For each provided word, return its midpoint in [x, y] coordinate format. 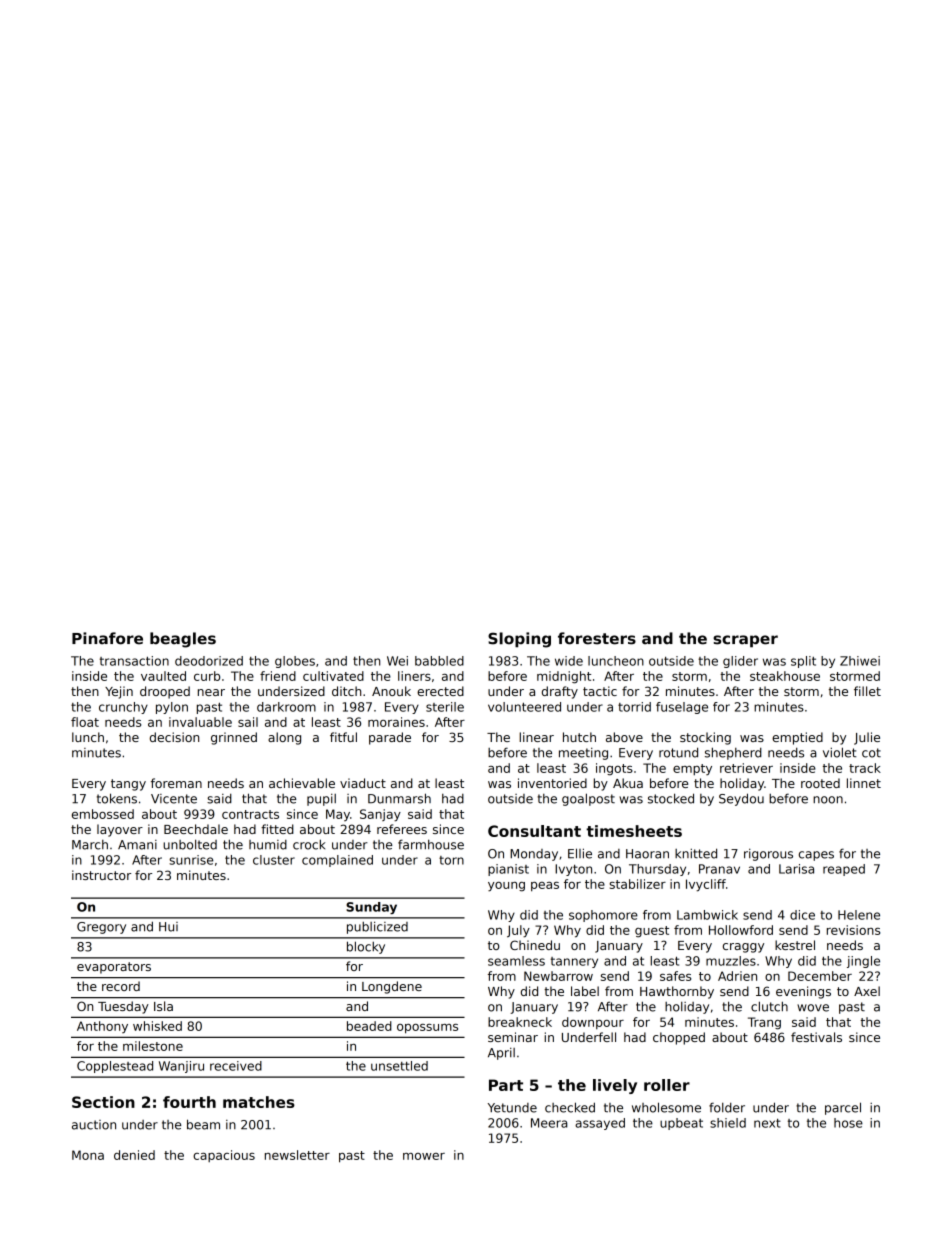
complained [337, 861]
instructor [101, 875]
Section [103, 1102]
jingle [863, 962]
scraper [745, 641]
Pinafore [107, 638]
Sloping [519, 640]
